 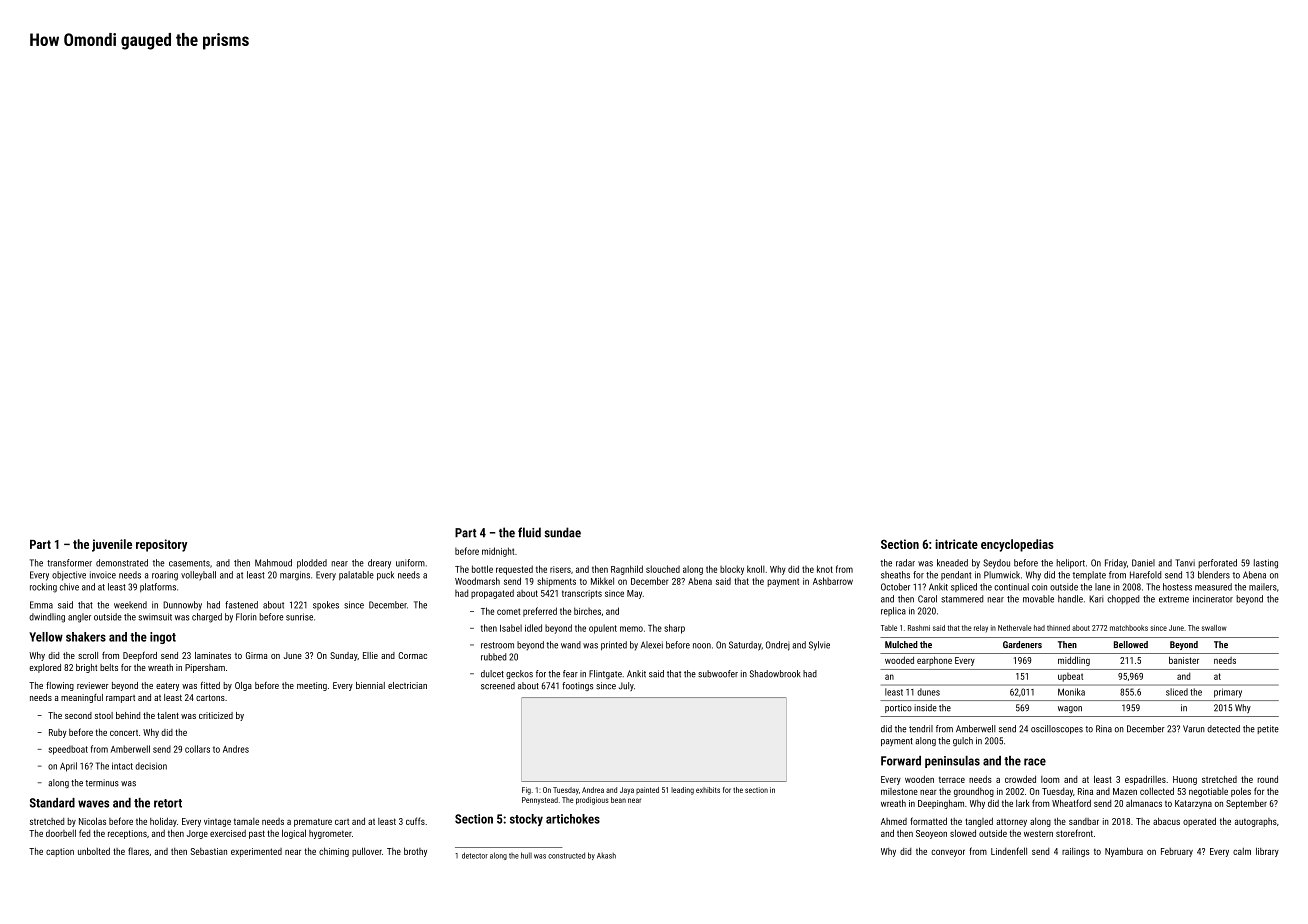 I want to click on extreme, so click(x=1174, y=599).
